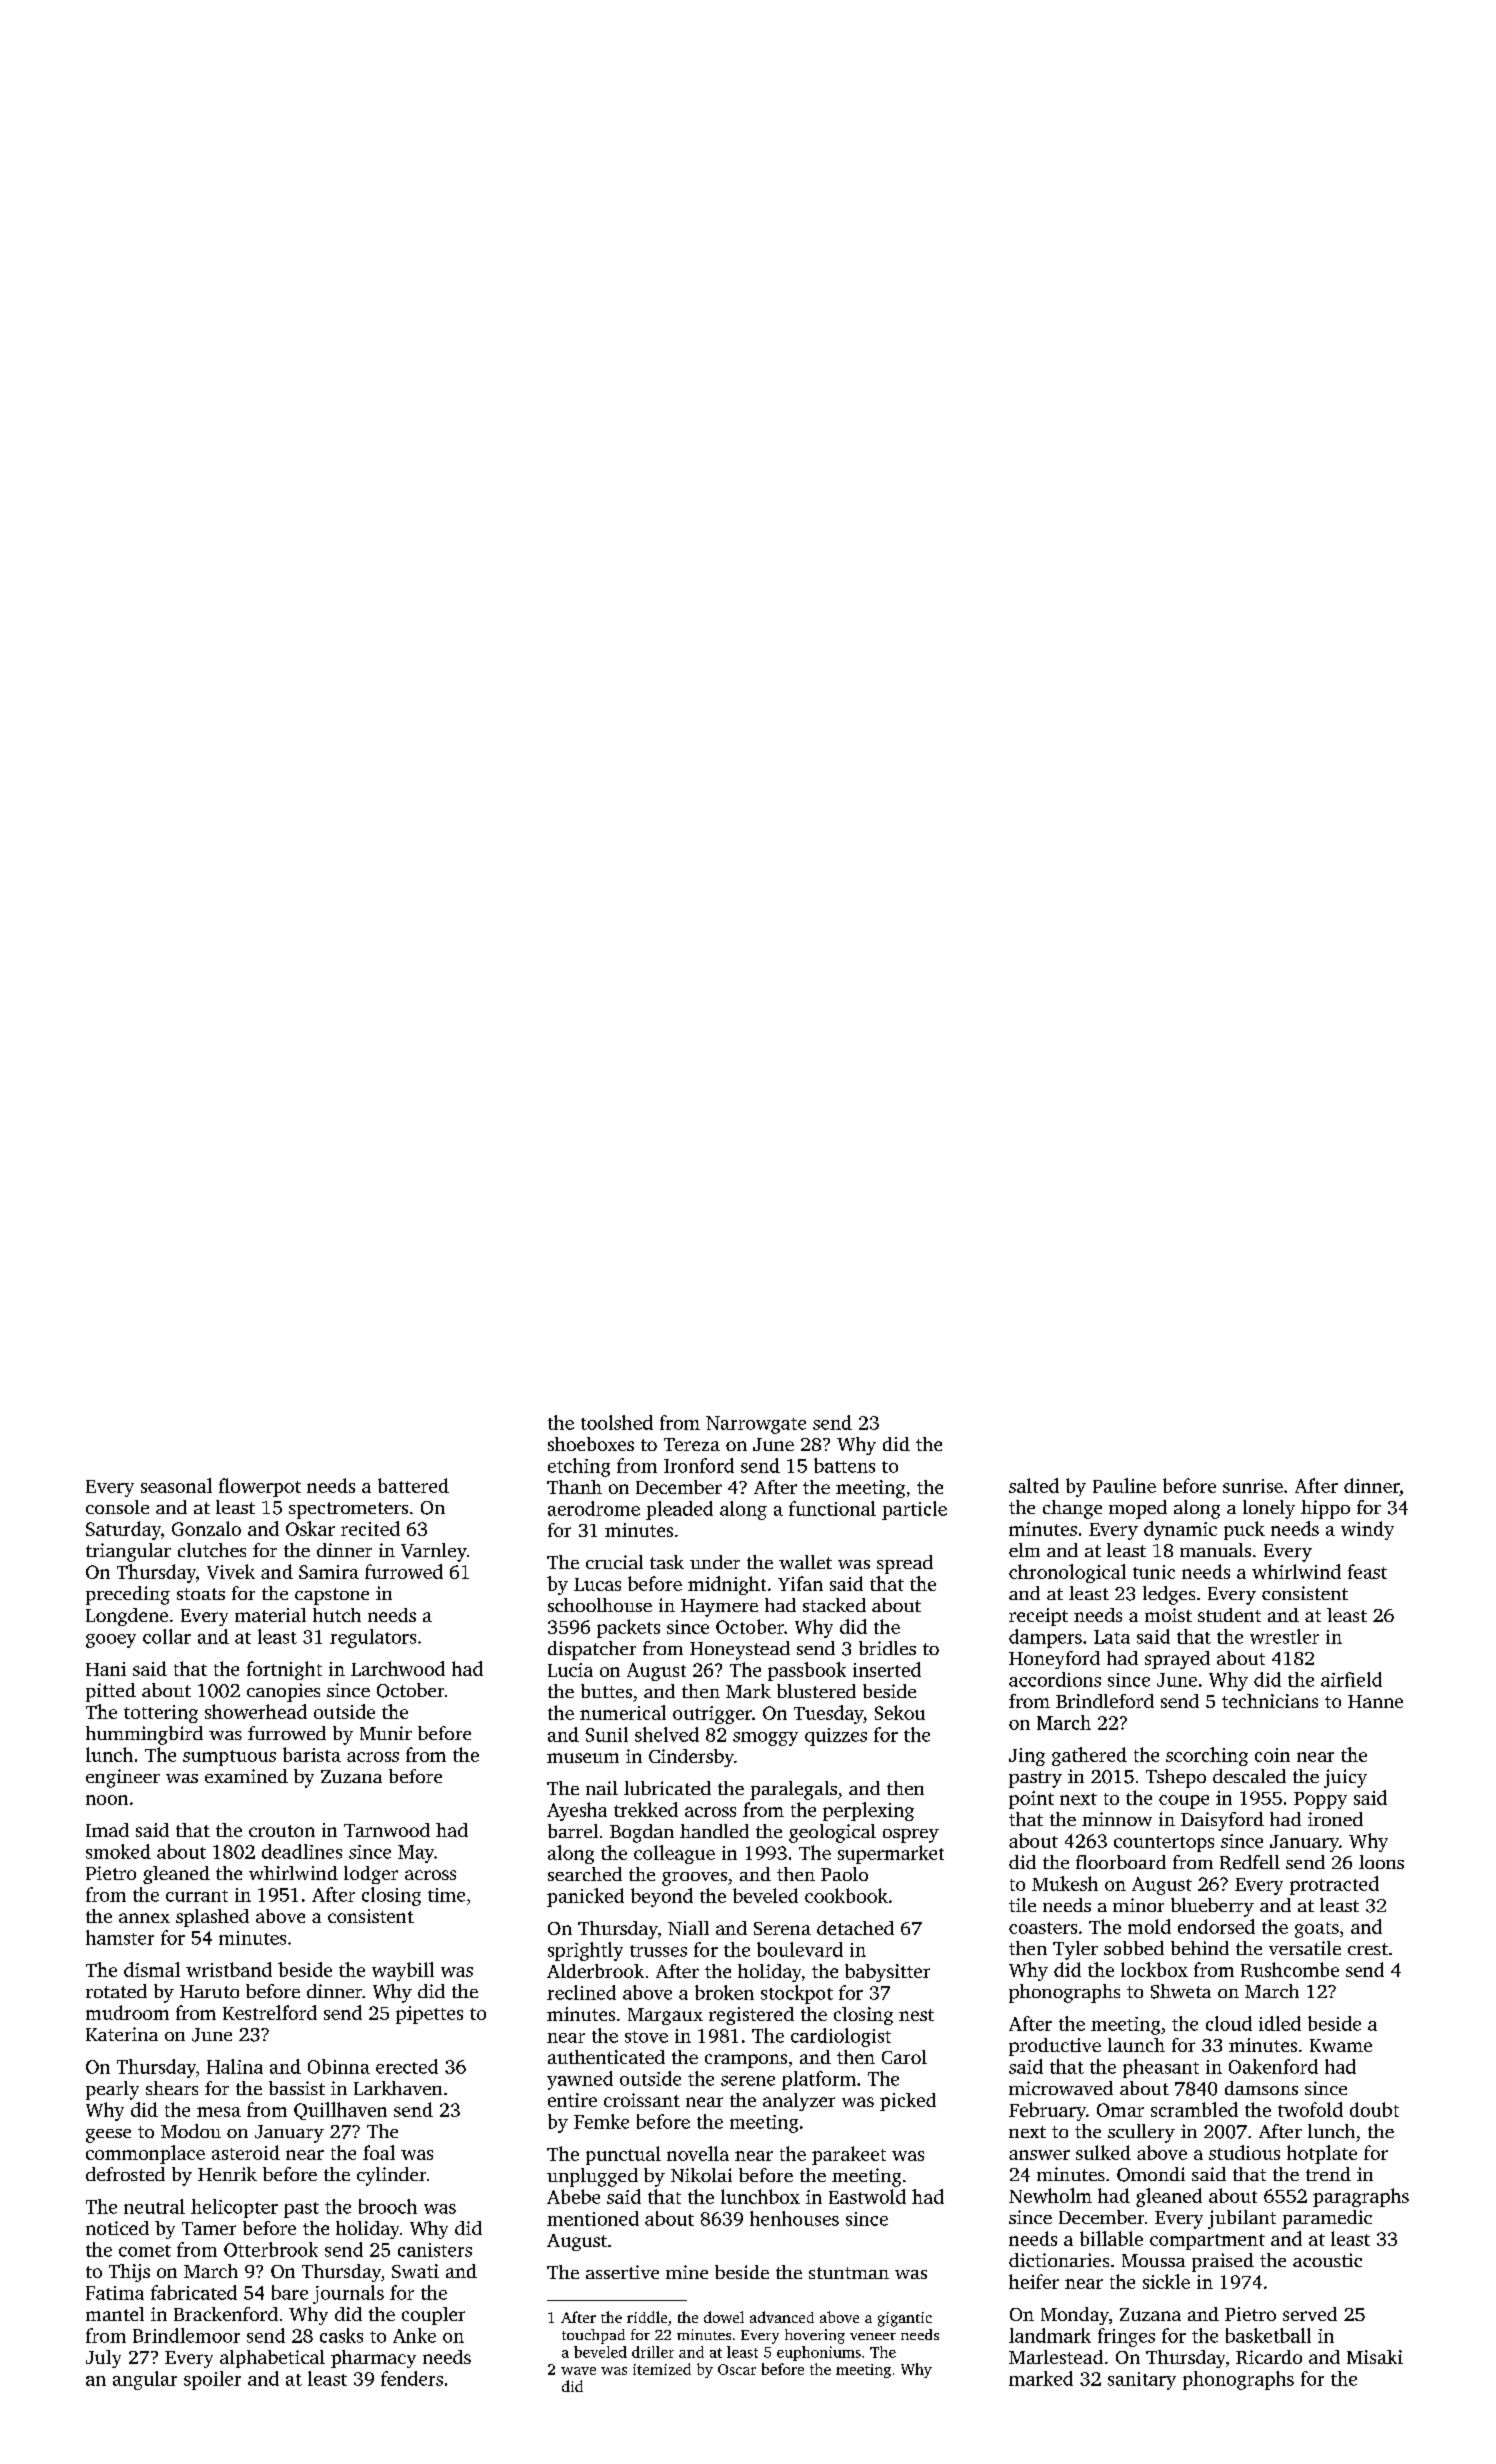  I want to click on museum, so click(583, 1758).
